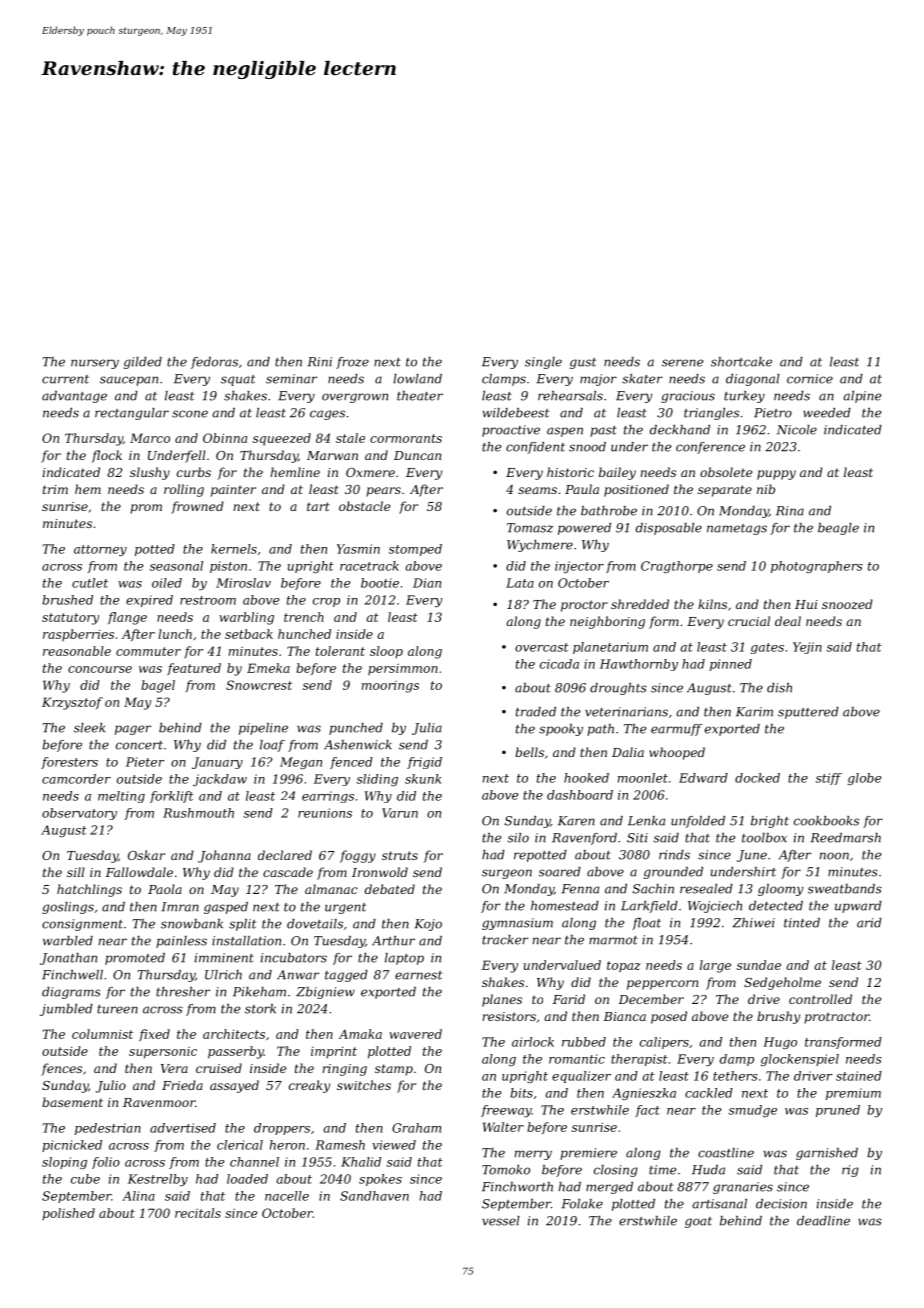 This screenshot has width=924, height=1308. I want to click on cornice, so click(810, 379).
